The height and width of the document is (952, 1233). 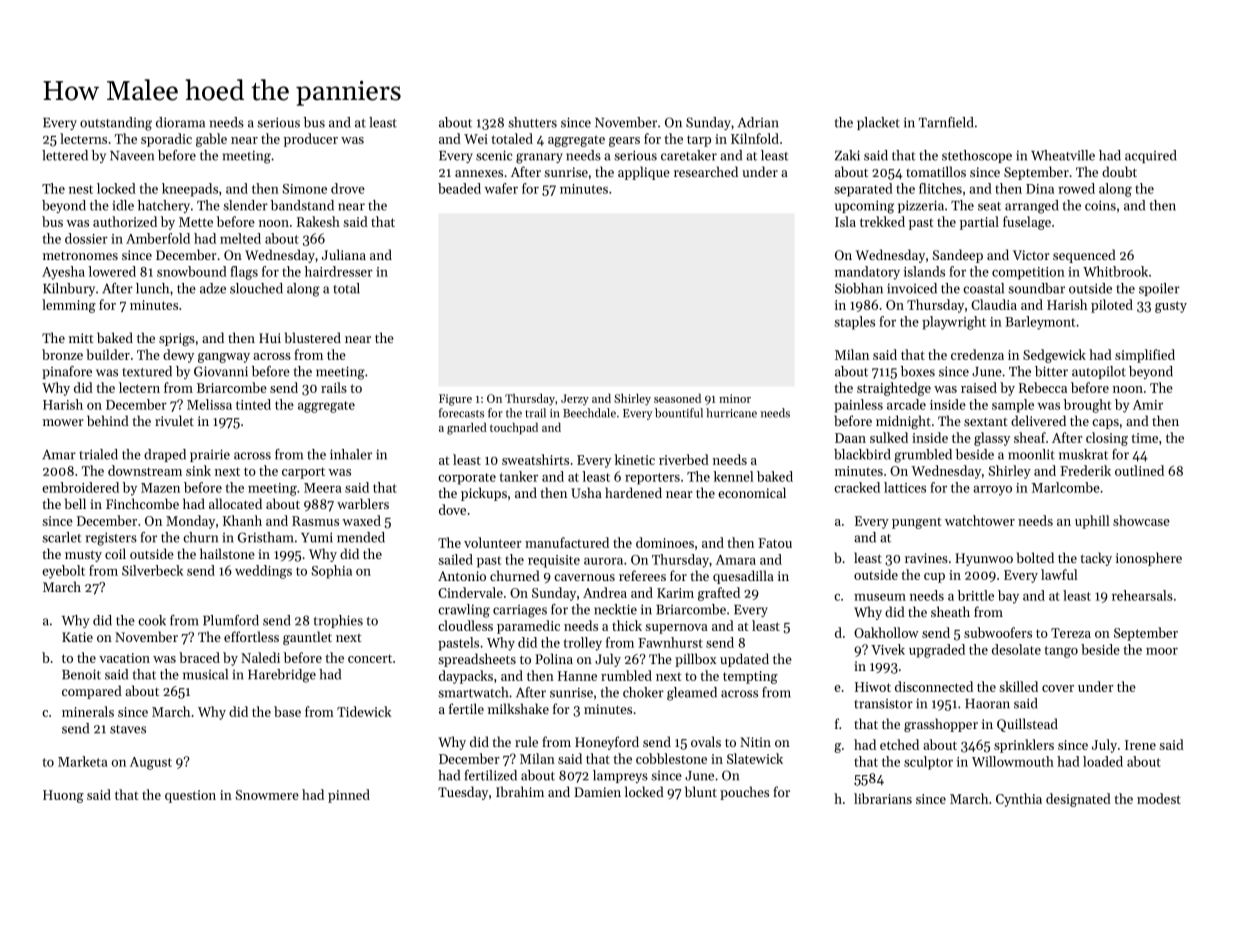 I want to click on Huong, so click(x=63, y=796).
